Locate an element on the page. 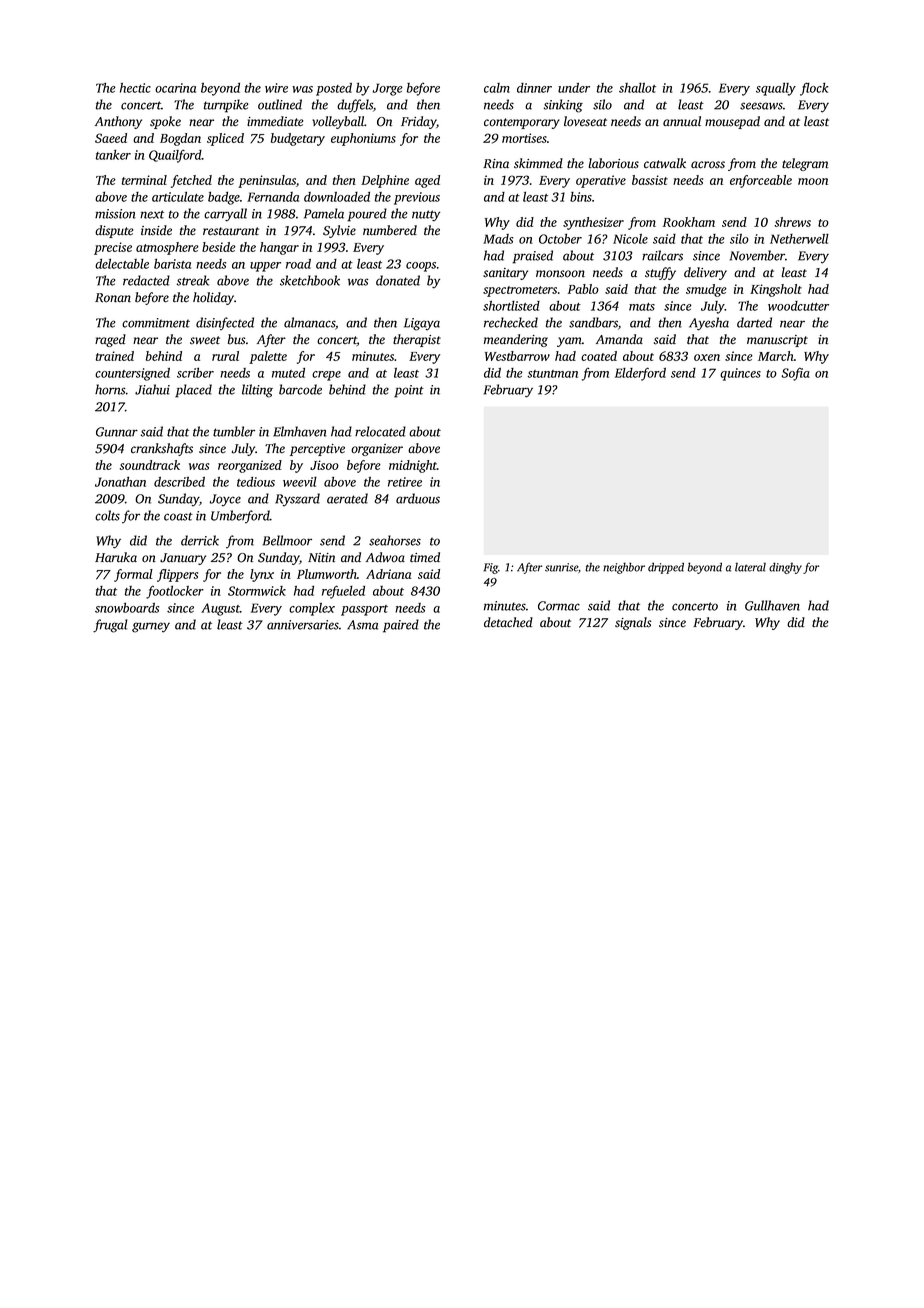 The width and height of the document is (924, 1308). quinces is located at coordinates (740, 374).
